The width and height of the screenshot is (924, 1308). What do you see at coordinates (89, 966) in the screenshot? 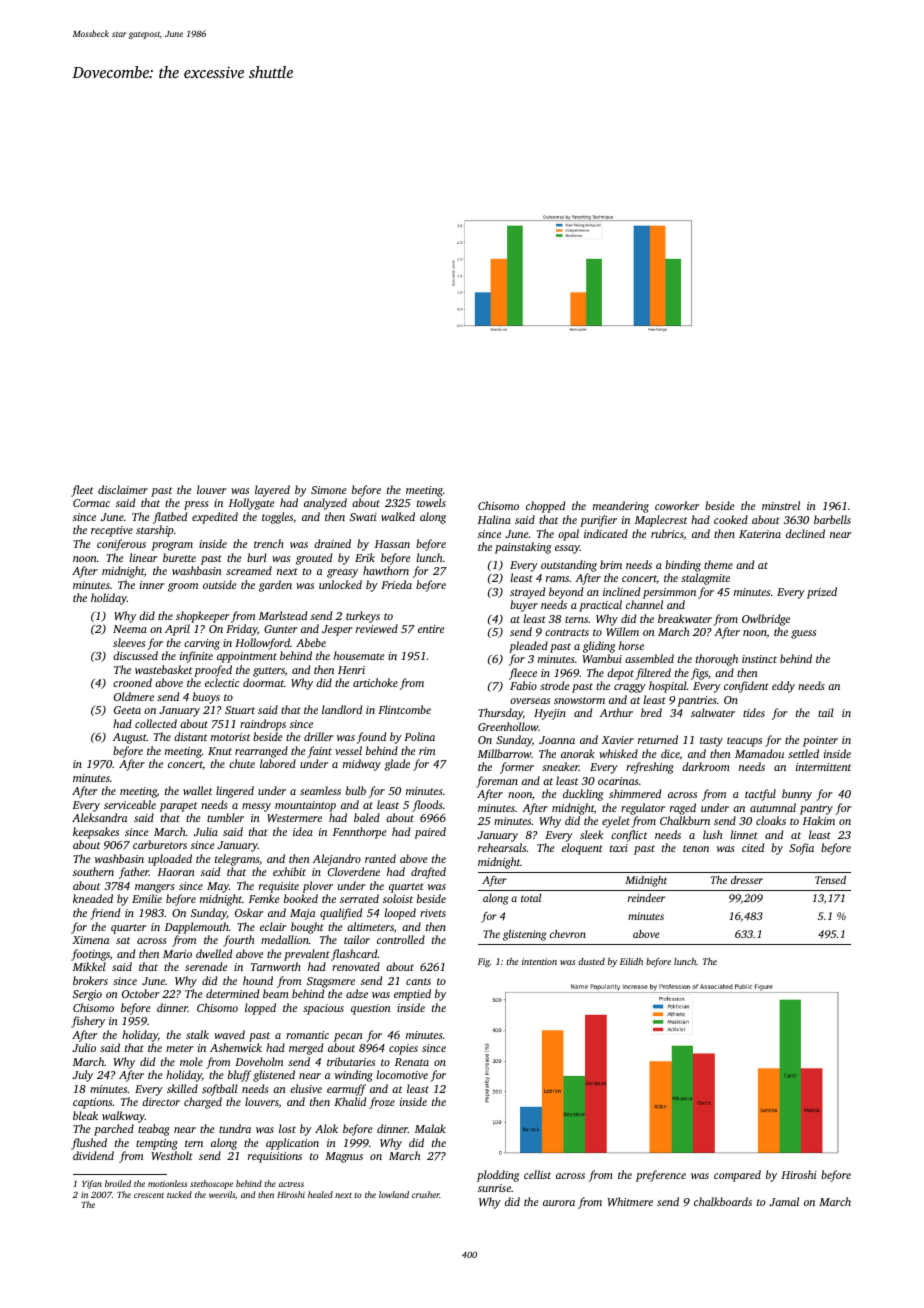
I see `Mikkel` at bounding box center [89, 966].
